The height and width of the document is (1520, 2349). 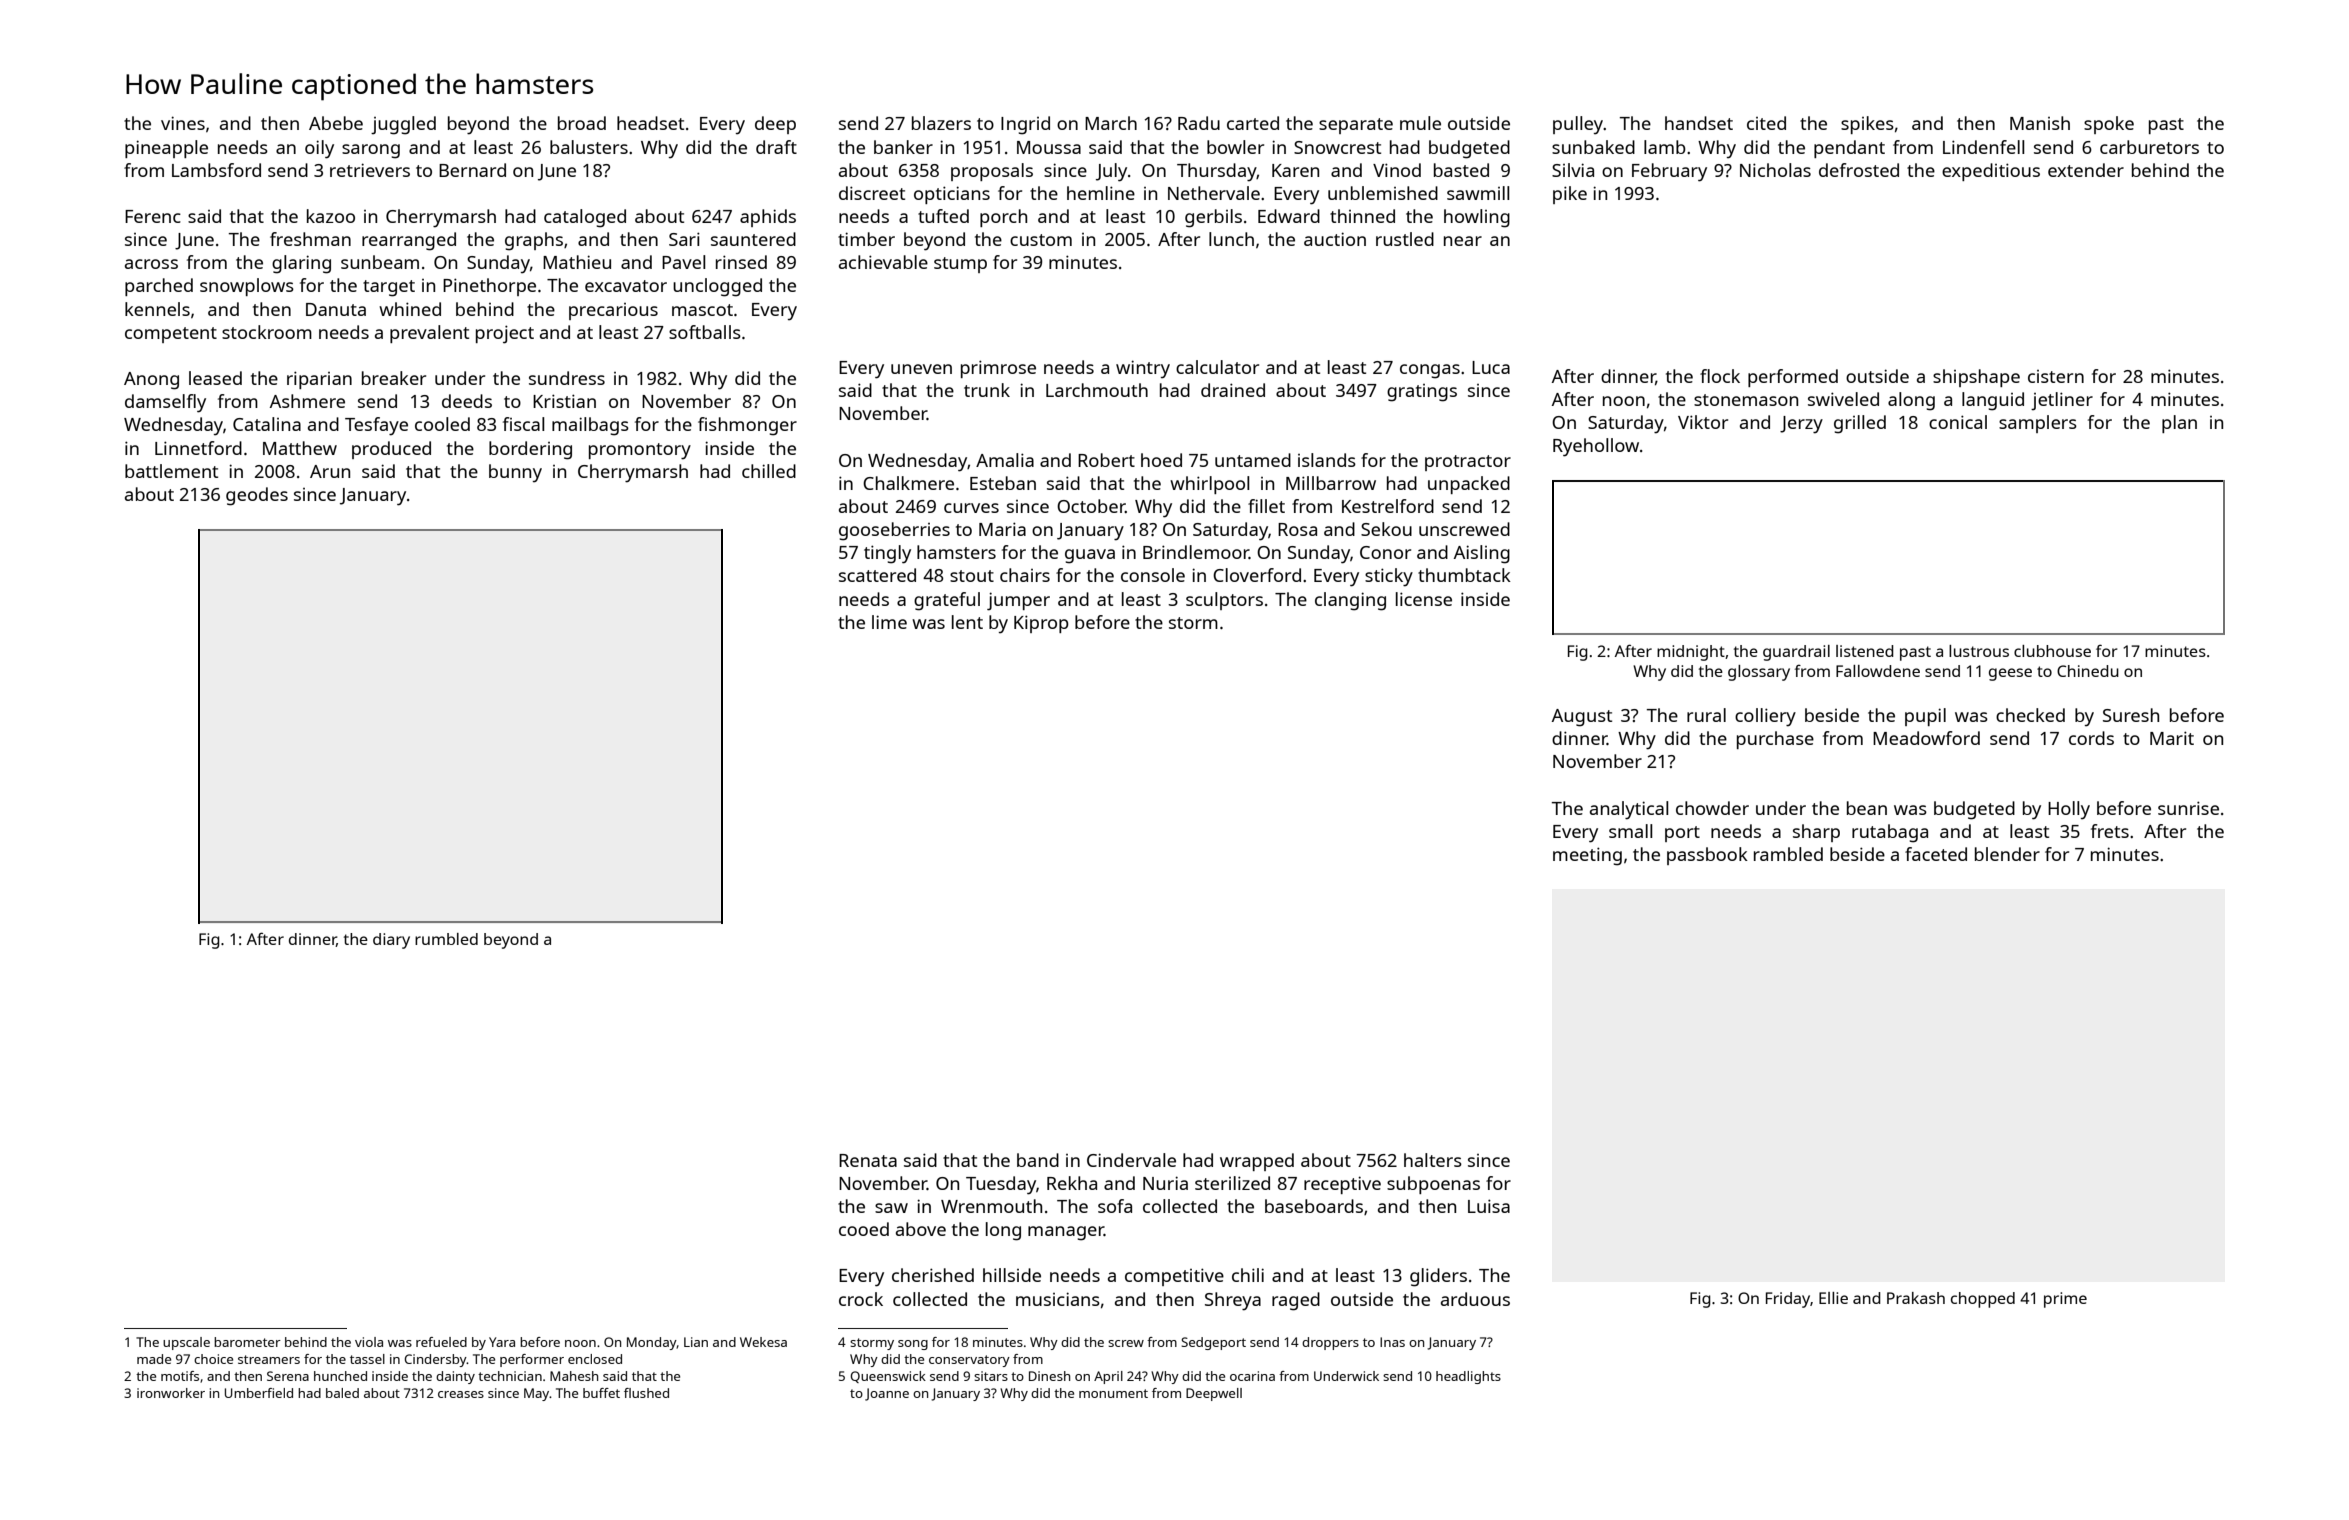 What do you see at coordinates (336, 309) in the document?
I see `Danuta` at bounding box center [336, 309].
